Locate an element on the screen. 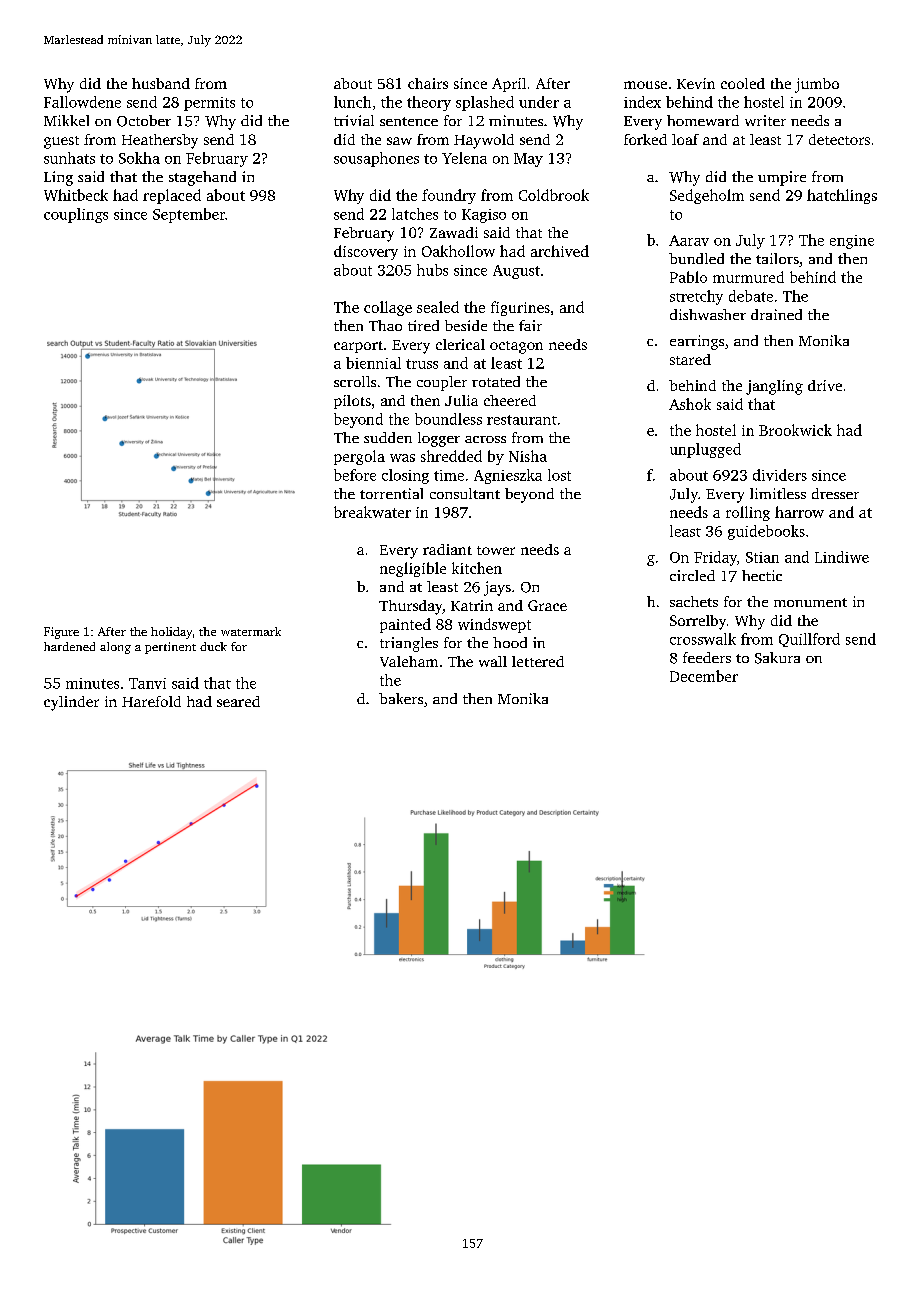 Image resolution: width=924 pixels, height=1308 pixels. engine is located at coordinates (852, 242).
